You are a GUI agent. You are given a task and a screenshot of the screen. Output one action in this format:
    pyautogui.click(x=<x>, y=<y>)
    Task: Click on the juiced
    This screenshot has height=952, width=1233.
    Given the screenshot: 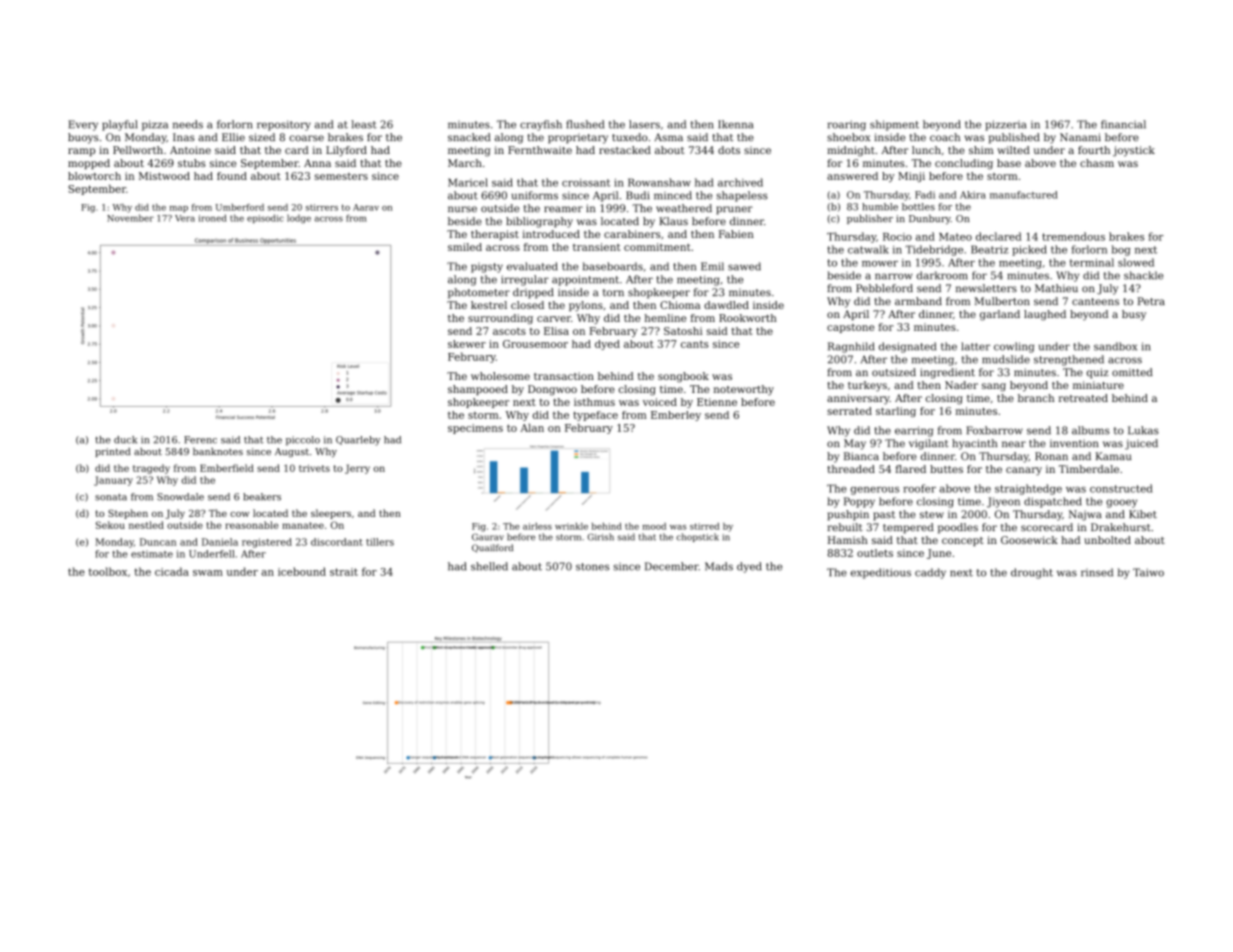 What is the action you would take?
    pyautogui.click(x=1141, y=444)
